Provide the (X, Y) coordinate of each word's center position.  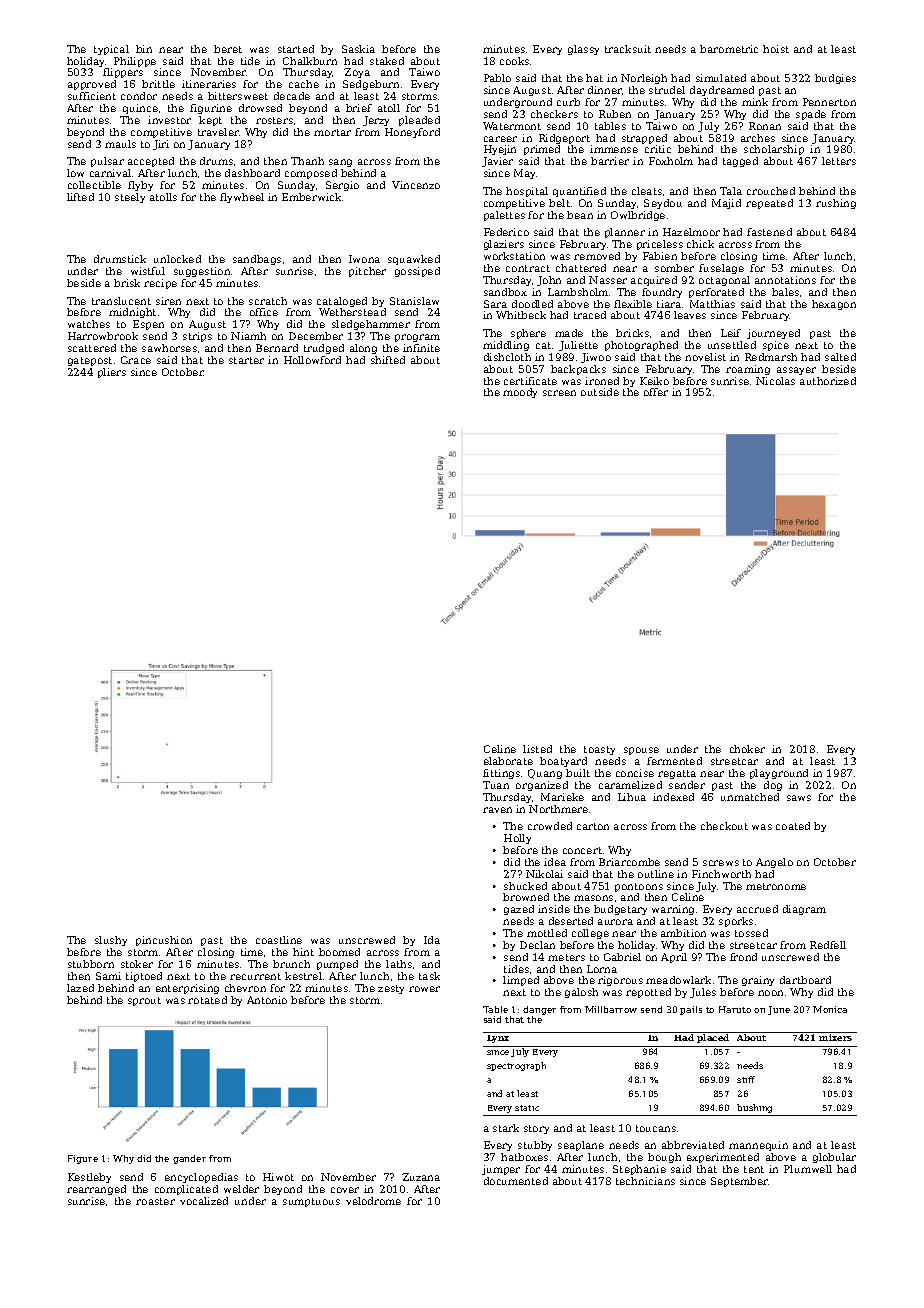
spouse (641, 751)
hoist (776, 49)
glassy (583, 50)
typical (111, 50)
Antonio (267, 1000)
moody (520, 393)
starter (246, 360)
